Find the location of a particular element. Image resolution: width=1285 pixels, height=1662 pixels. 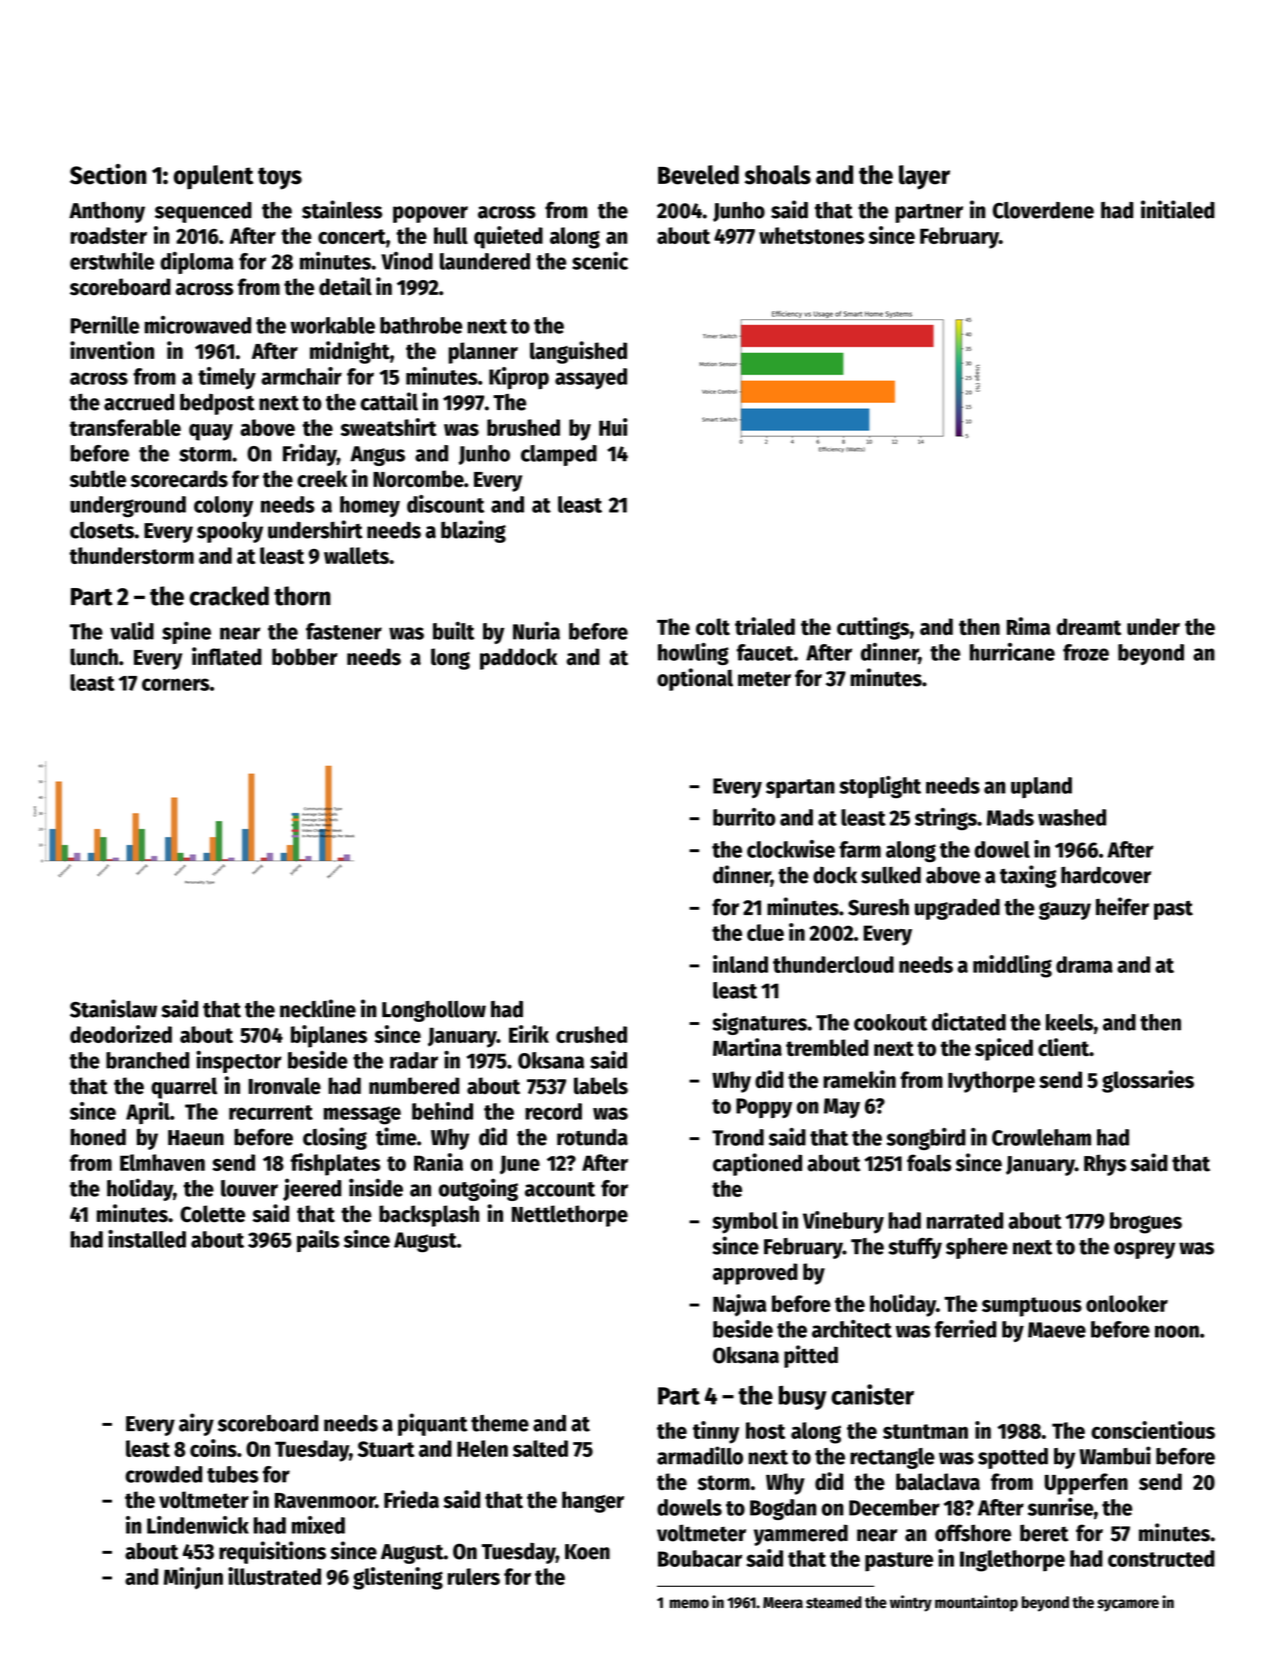

initialed is located at coordinates (1178, 209).
